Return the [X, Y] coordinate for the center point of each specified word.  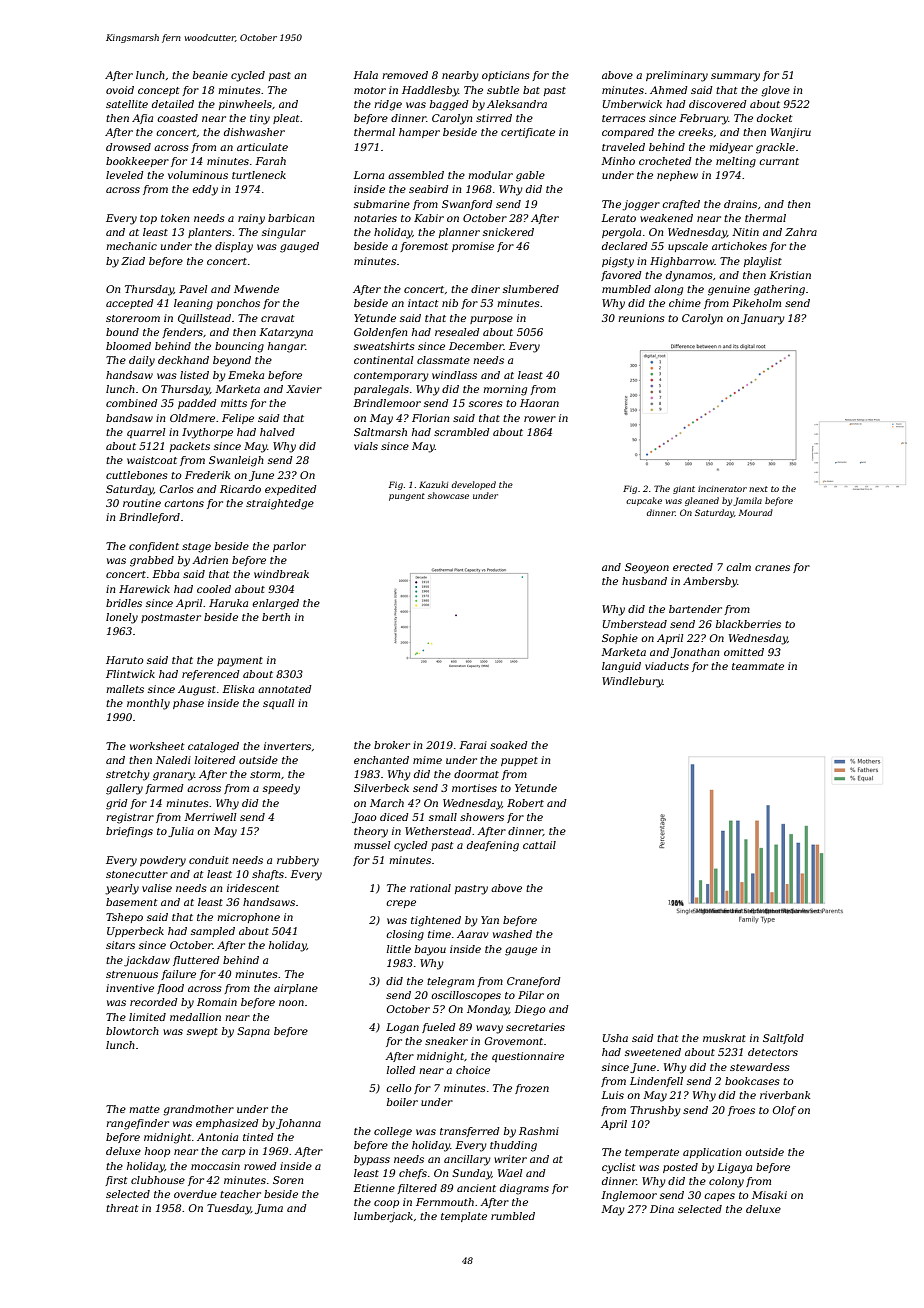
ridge [388, 105]
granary [174, 776]
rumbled [513, 1216]
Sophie [620, 639]
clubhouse [158, 1180]
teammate [758, 666]
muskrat [724, 1038]
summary [735, 77]
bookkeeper [137, 162]
